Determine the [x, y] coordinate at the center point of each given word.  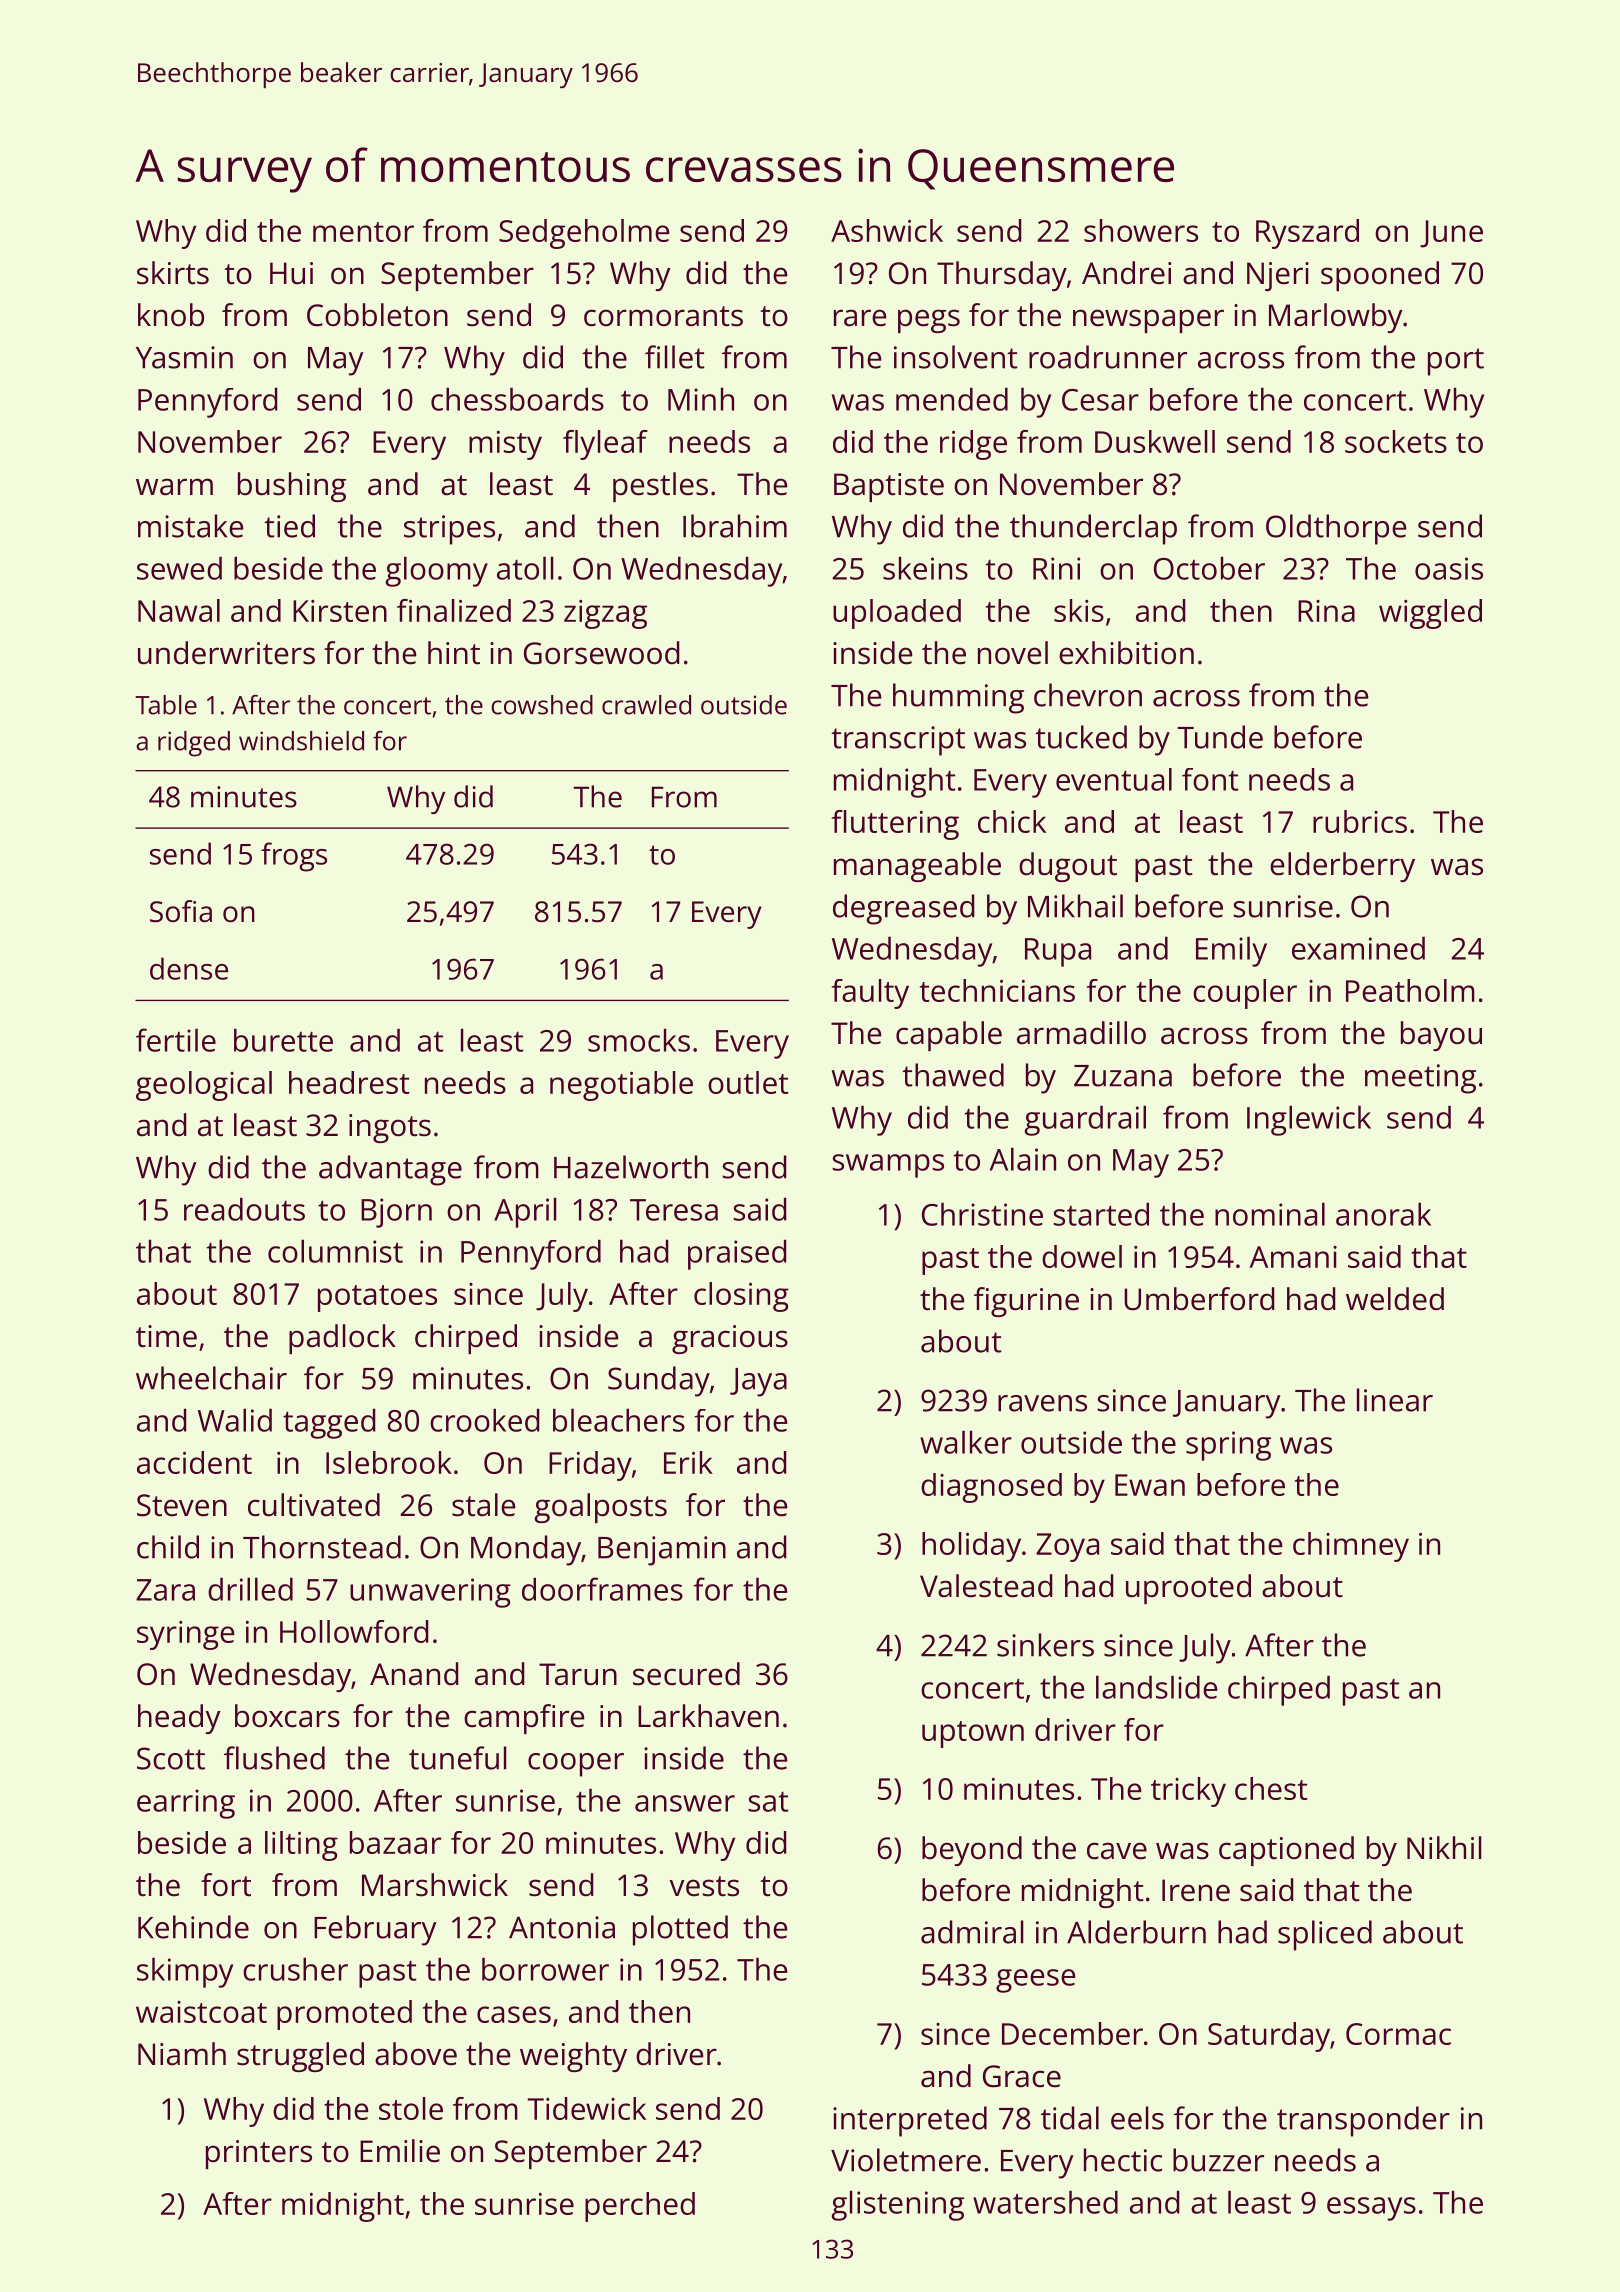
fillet [674, 357]
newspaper [1148, 321]
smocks [639, 1040]
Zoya [1067, 1547]
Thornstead [322, 1547]
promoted [344, 2015]
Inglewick [1309, 1121]
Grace [1022, 2076]
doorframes [602, 1589]
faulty [870, 994]
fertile [176, 1040]
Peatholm [1410, 990]
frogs [294, 857]
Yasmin [184, 357]
